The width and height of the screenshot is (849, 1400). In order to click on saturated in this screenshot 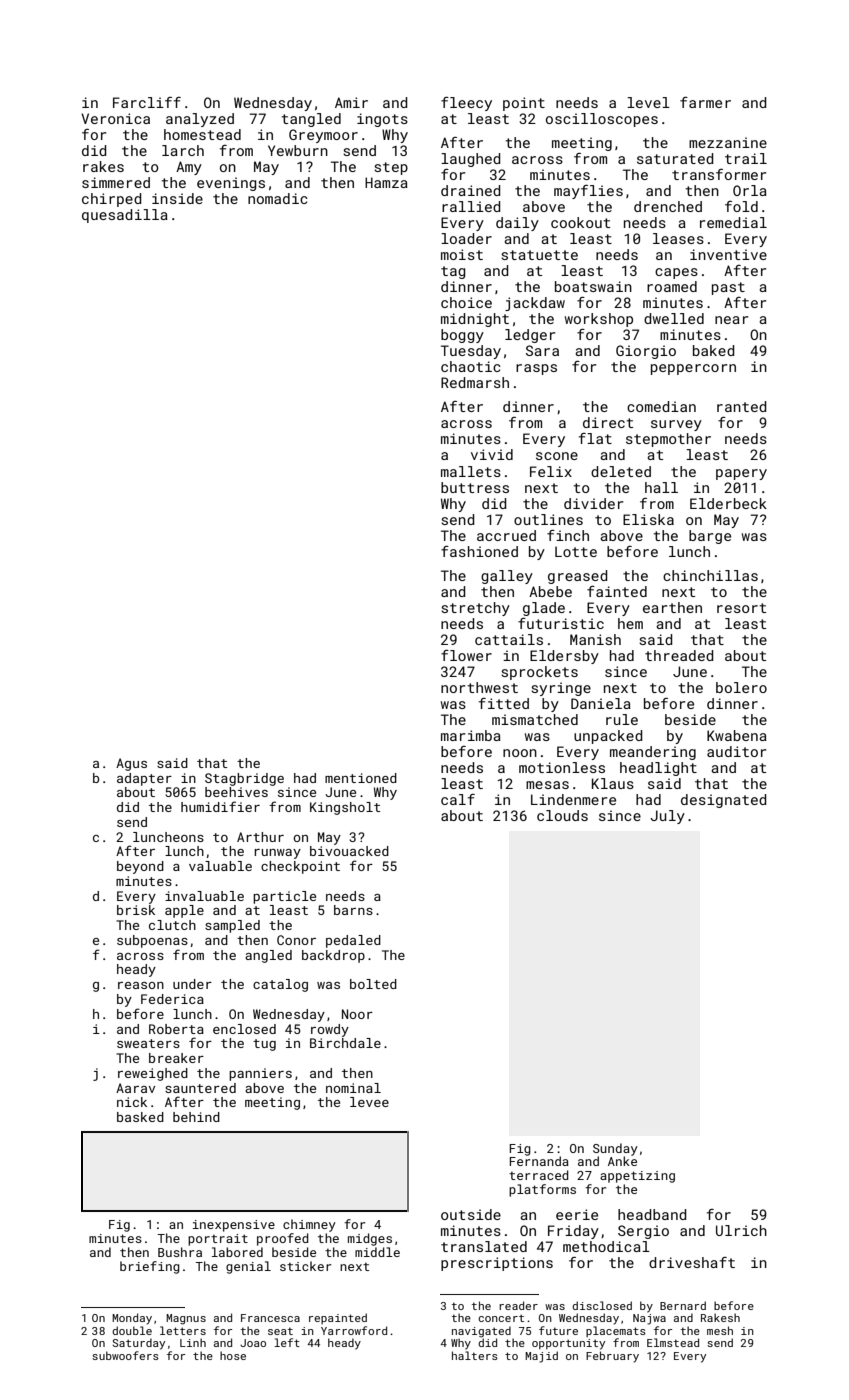, I will do `click(675, 158)`.
